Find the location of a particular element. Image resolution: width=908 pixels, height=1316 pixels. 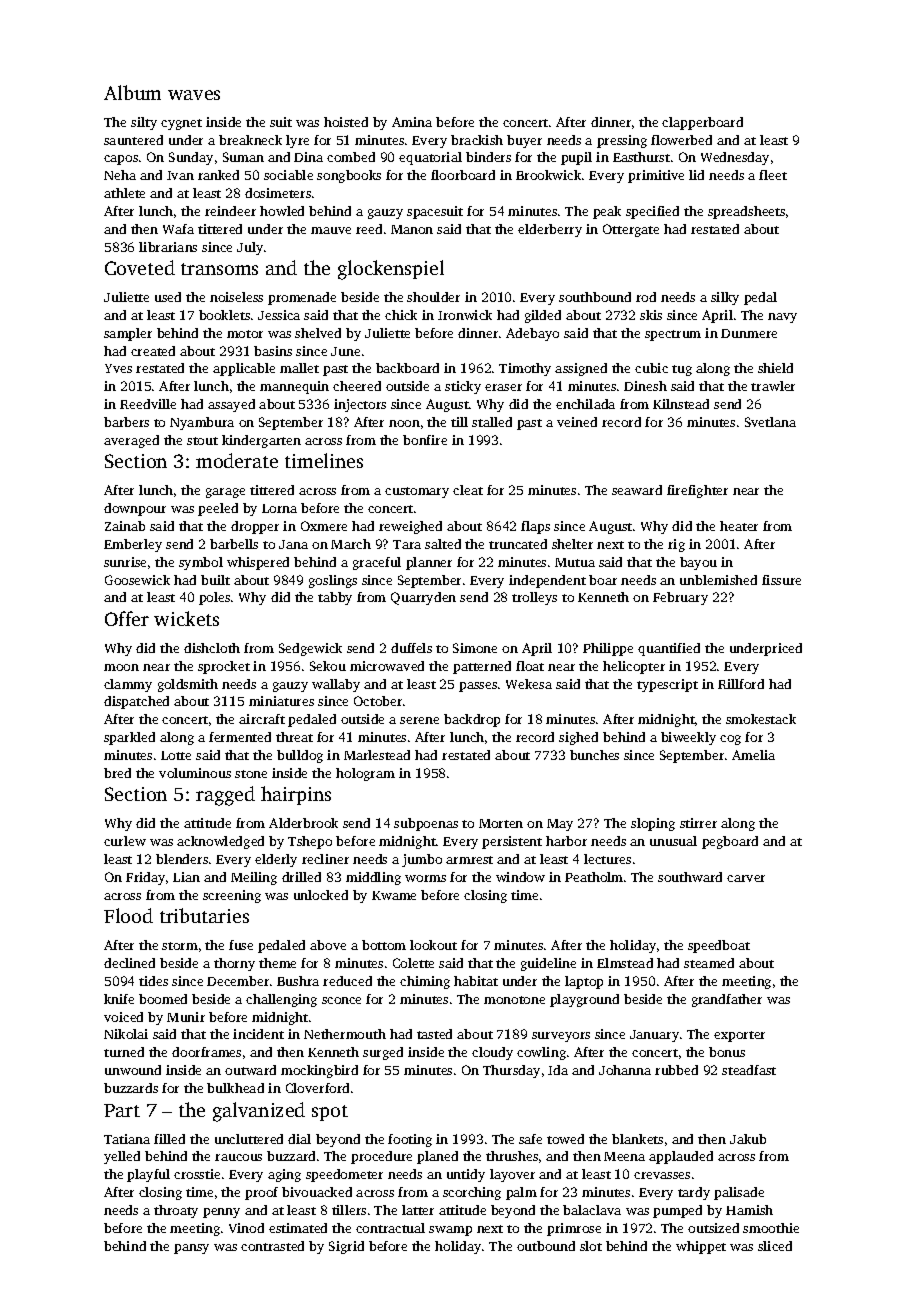

subpoenas is located at coordinates (426, 824).
